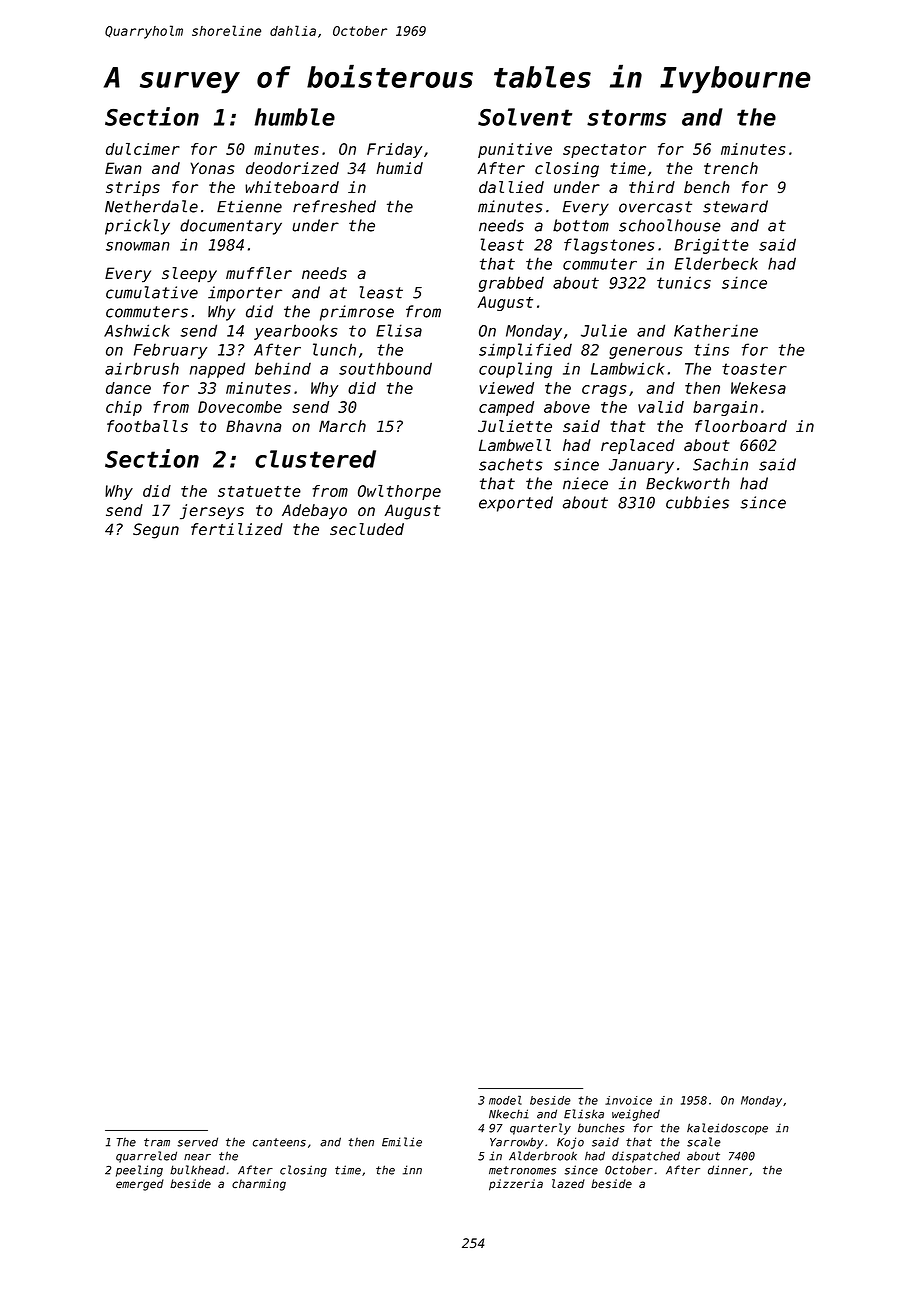  I want to click on Adebayo, so click(314, 512).
